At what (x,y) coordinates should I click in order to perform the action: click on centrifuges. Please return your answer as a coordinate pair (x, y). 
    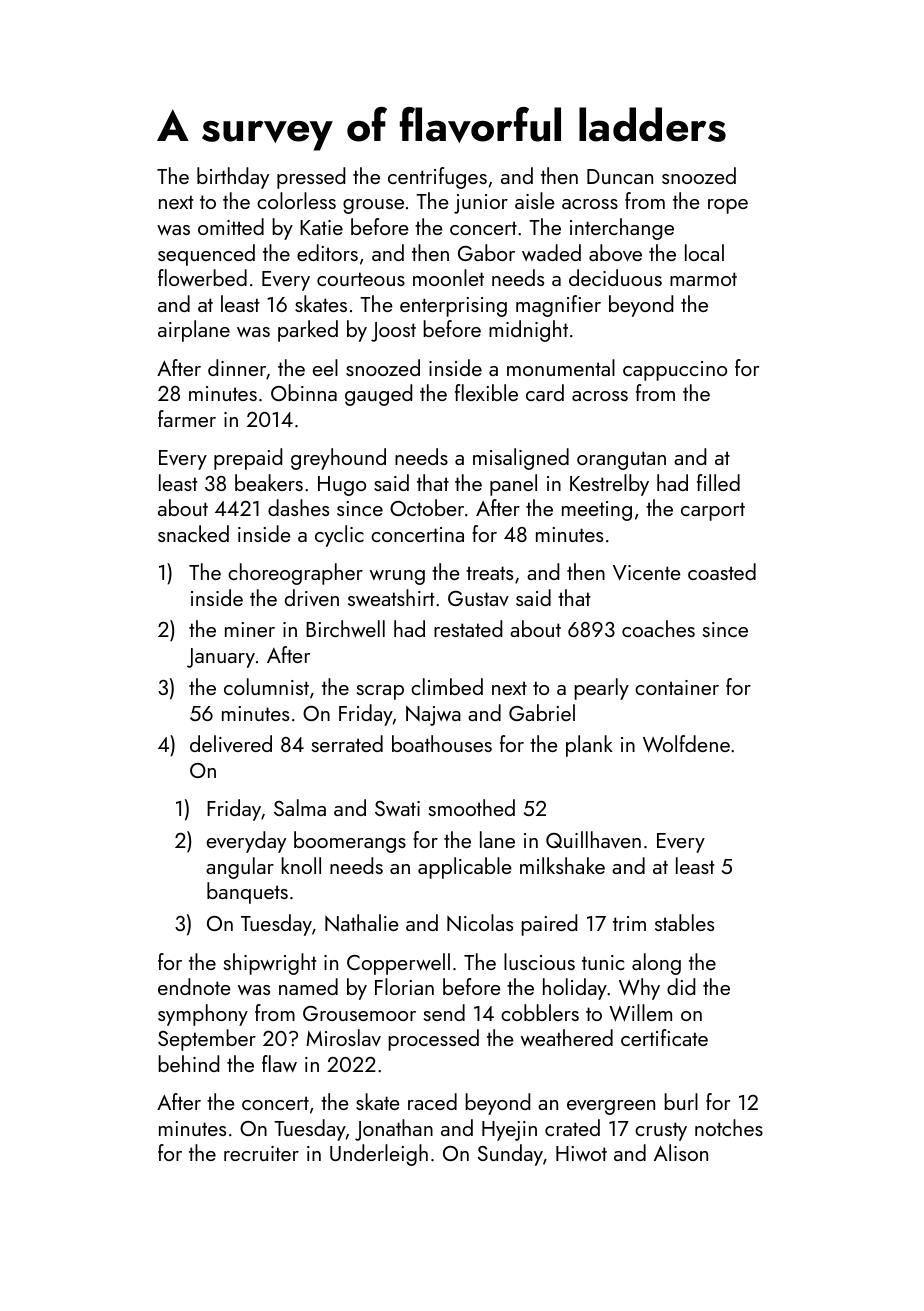
    Looking at the image, I should click on (437, 178).
